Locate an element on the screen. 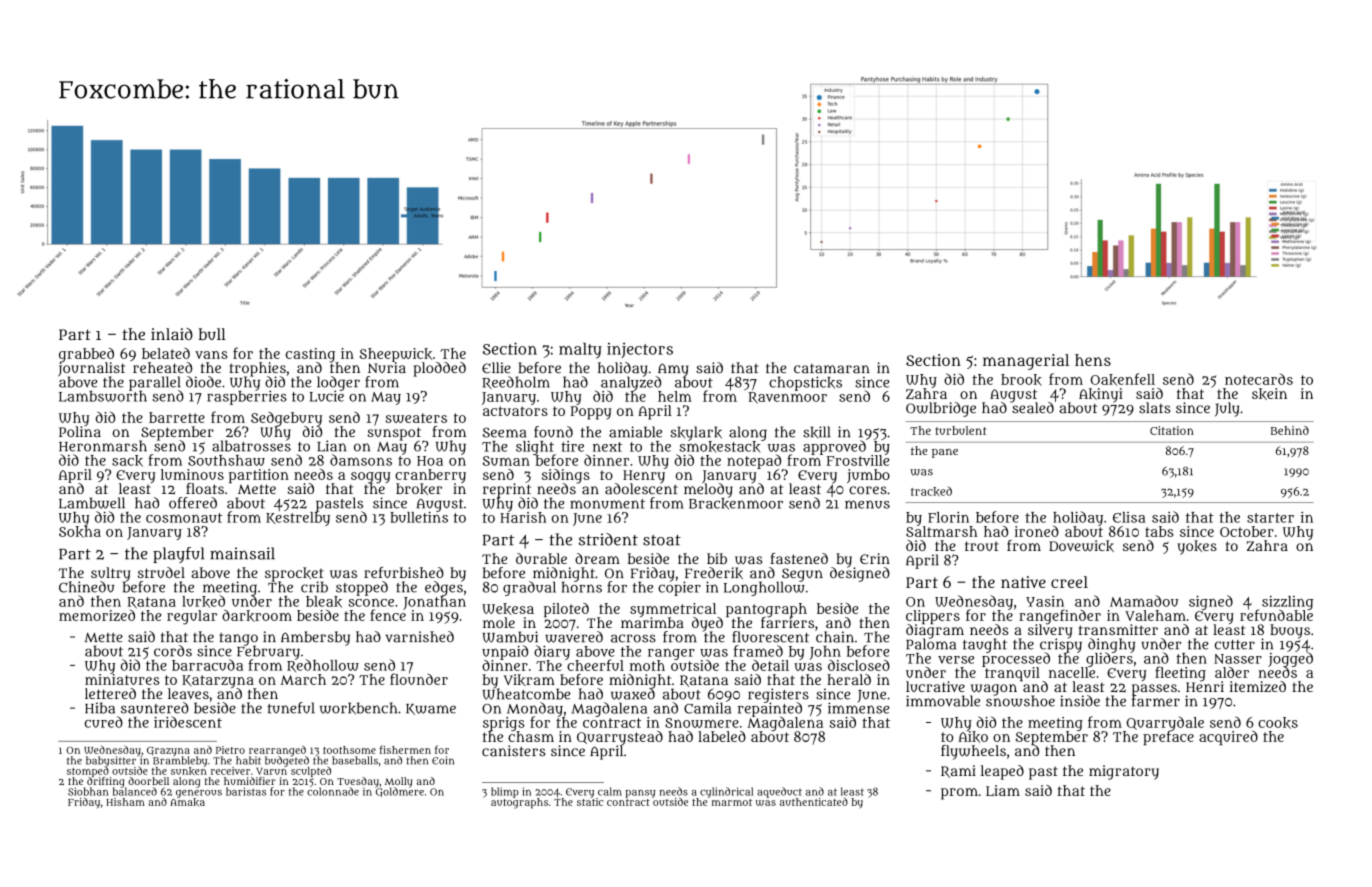  pane is located at coordinates (945, 453).
